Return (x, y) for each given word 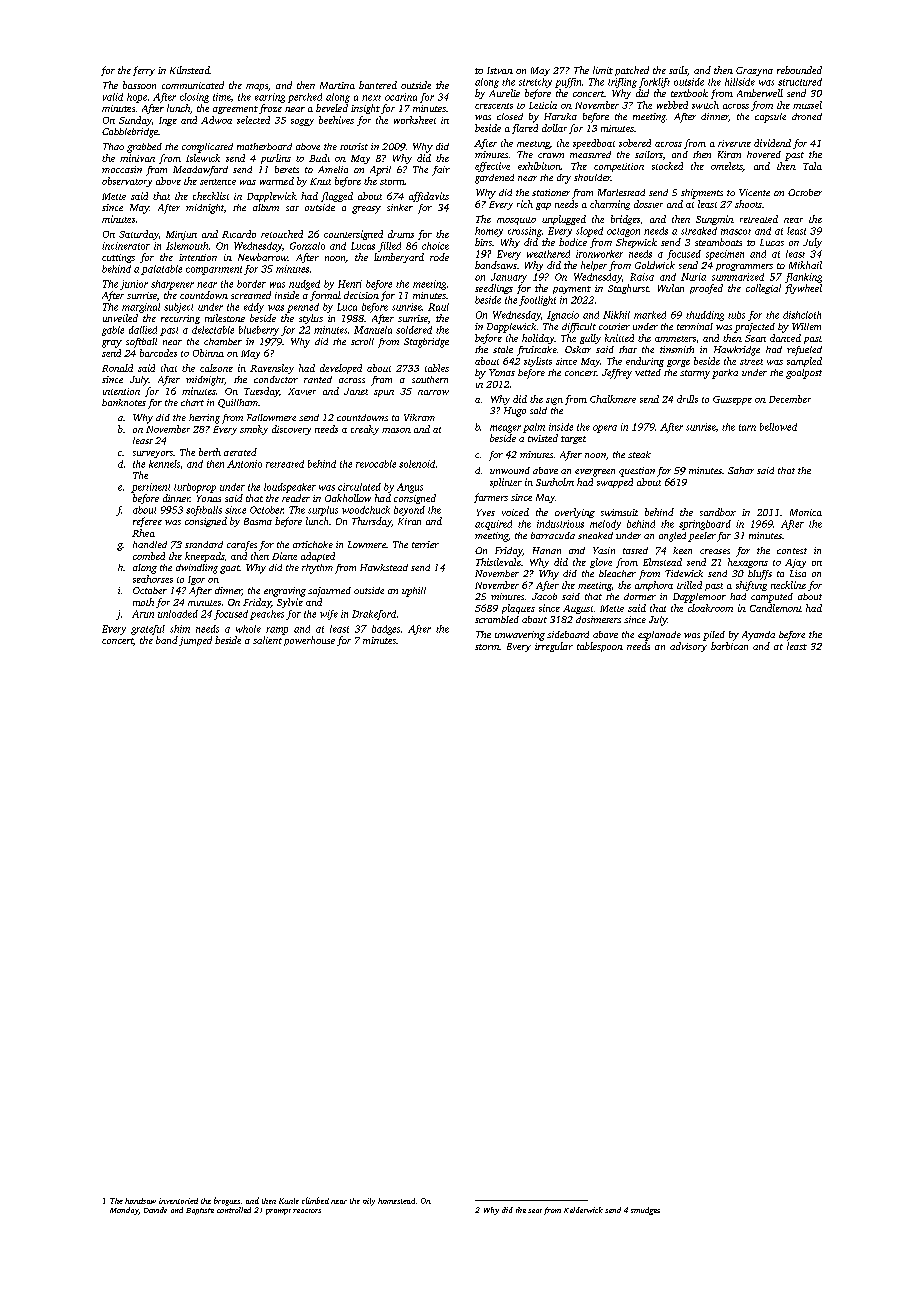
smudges (645, 1211)
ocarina (401, 97)
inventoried (178, 1201)
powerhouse (309, 641)
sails (678, 70)
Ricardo (239, 234)
